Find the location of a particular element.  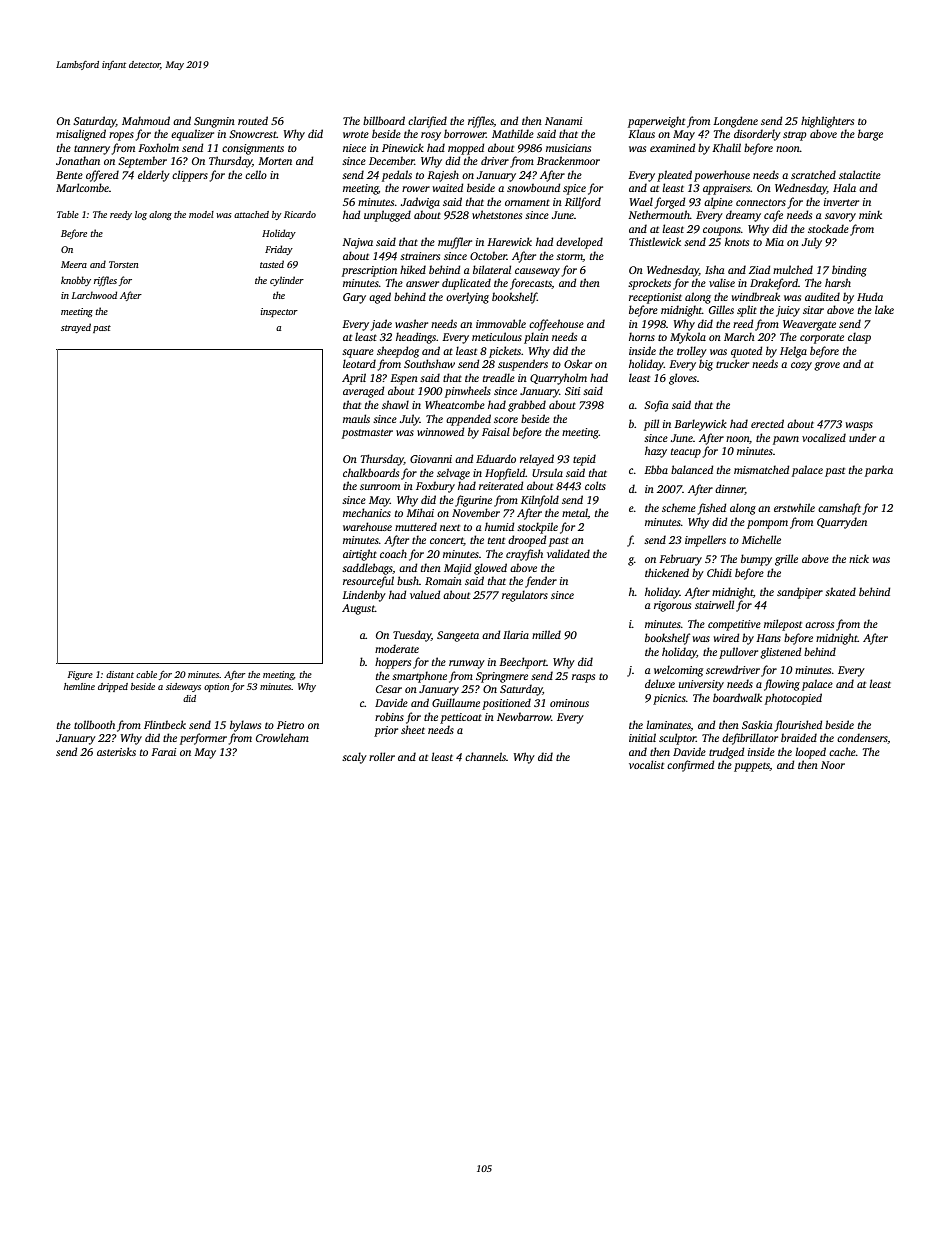

asterisks is located at coordinates (116, 751).
